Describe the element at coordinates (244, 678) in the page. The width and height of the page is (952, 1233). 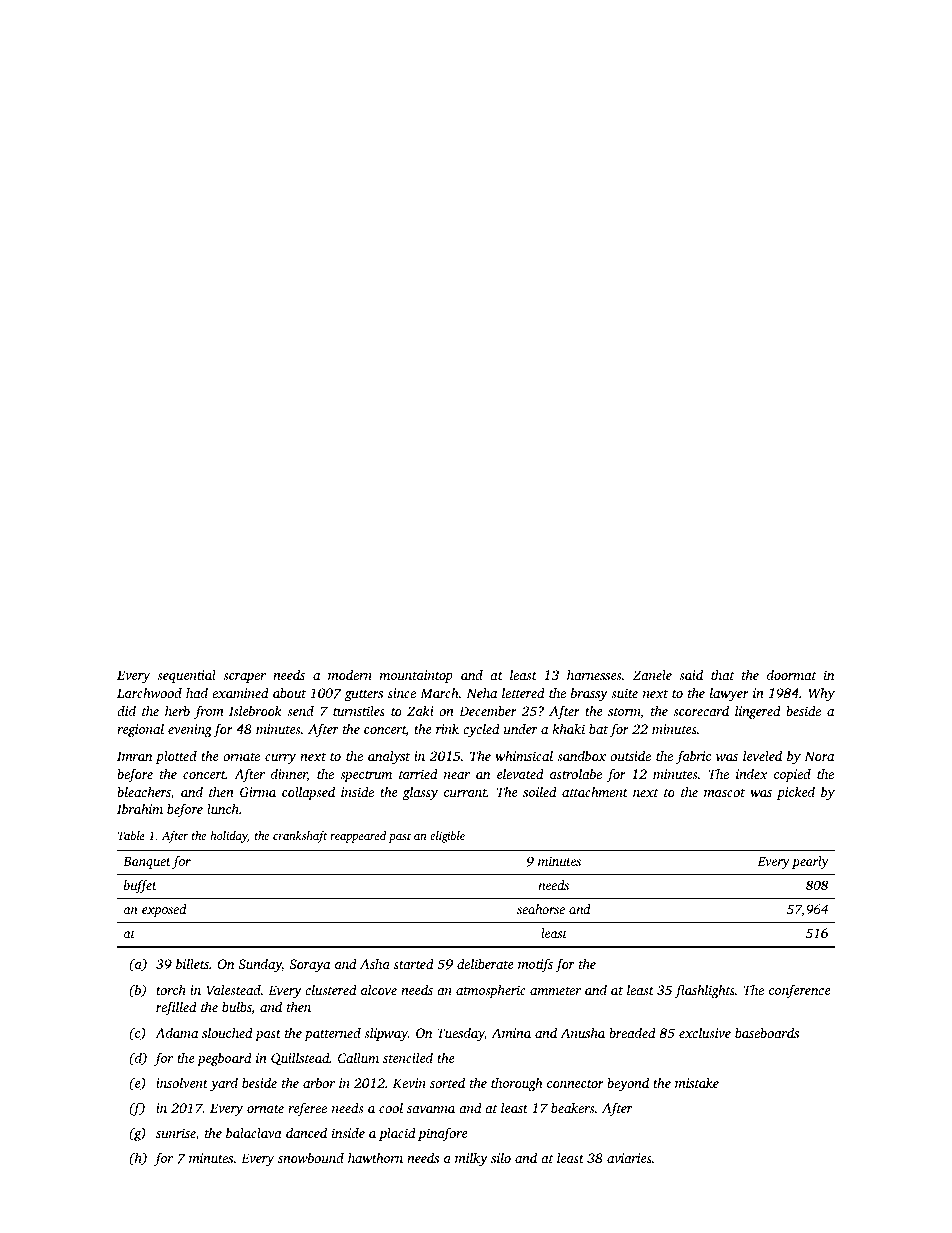
I see `scraper` at that location.
